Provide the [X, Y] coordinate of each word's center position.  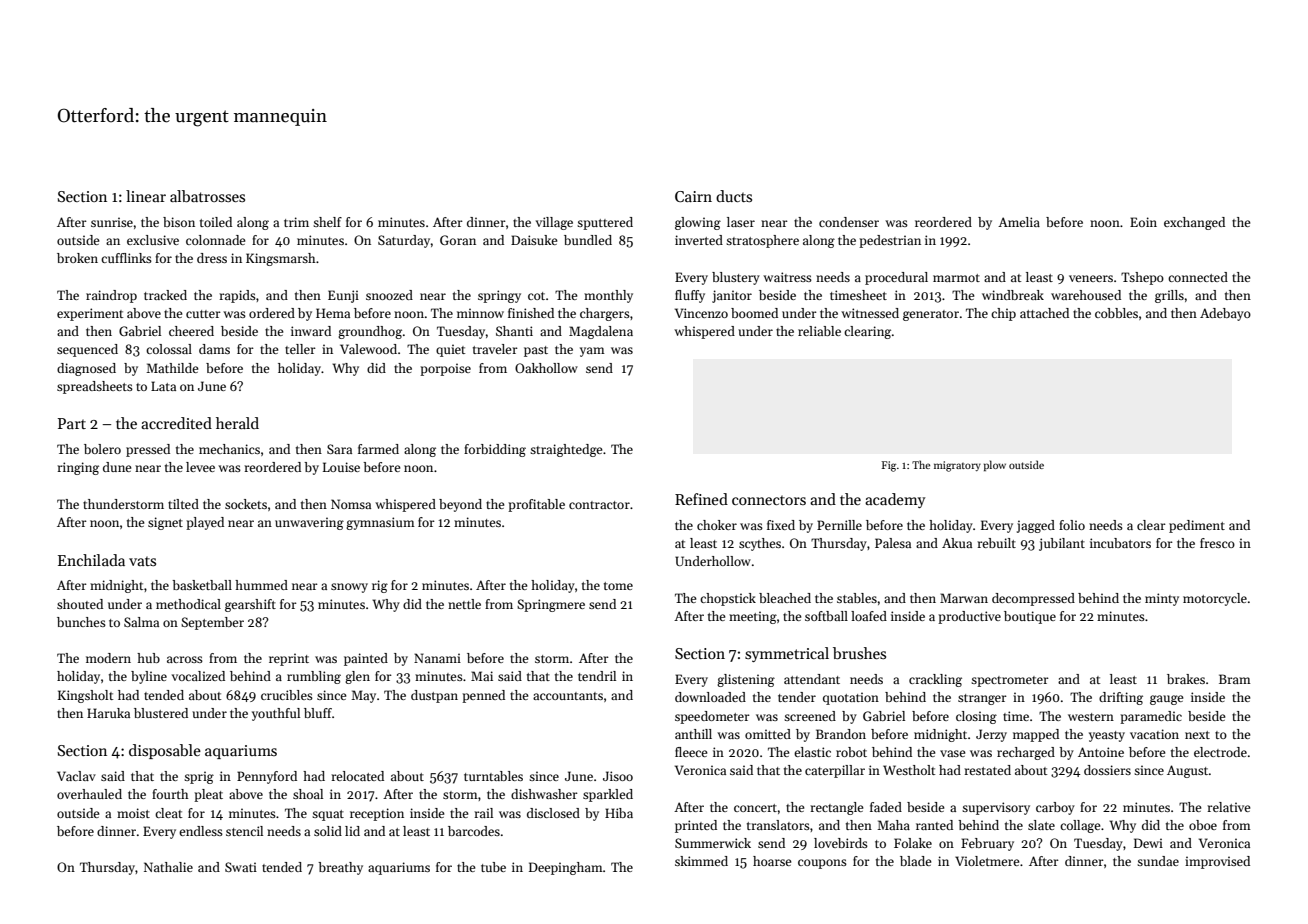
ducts [734, 196]
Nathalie [168, 867]
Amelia [1019, 222]
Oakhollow [546, 368]
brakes [1186, 679]
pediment [1197, 526]
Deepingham [566, 868]
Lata [163, 386]
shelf [327, 222]
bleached [785, 598]
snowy [349, 588]
